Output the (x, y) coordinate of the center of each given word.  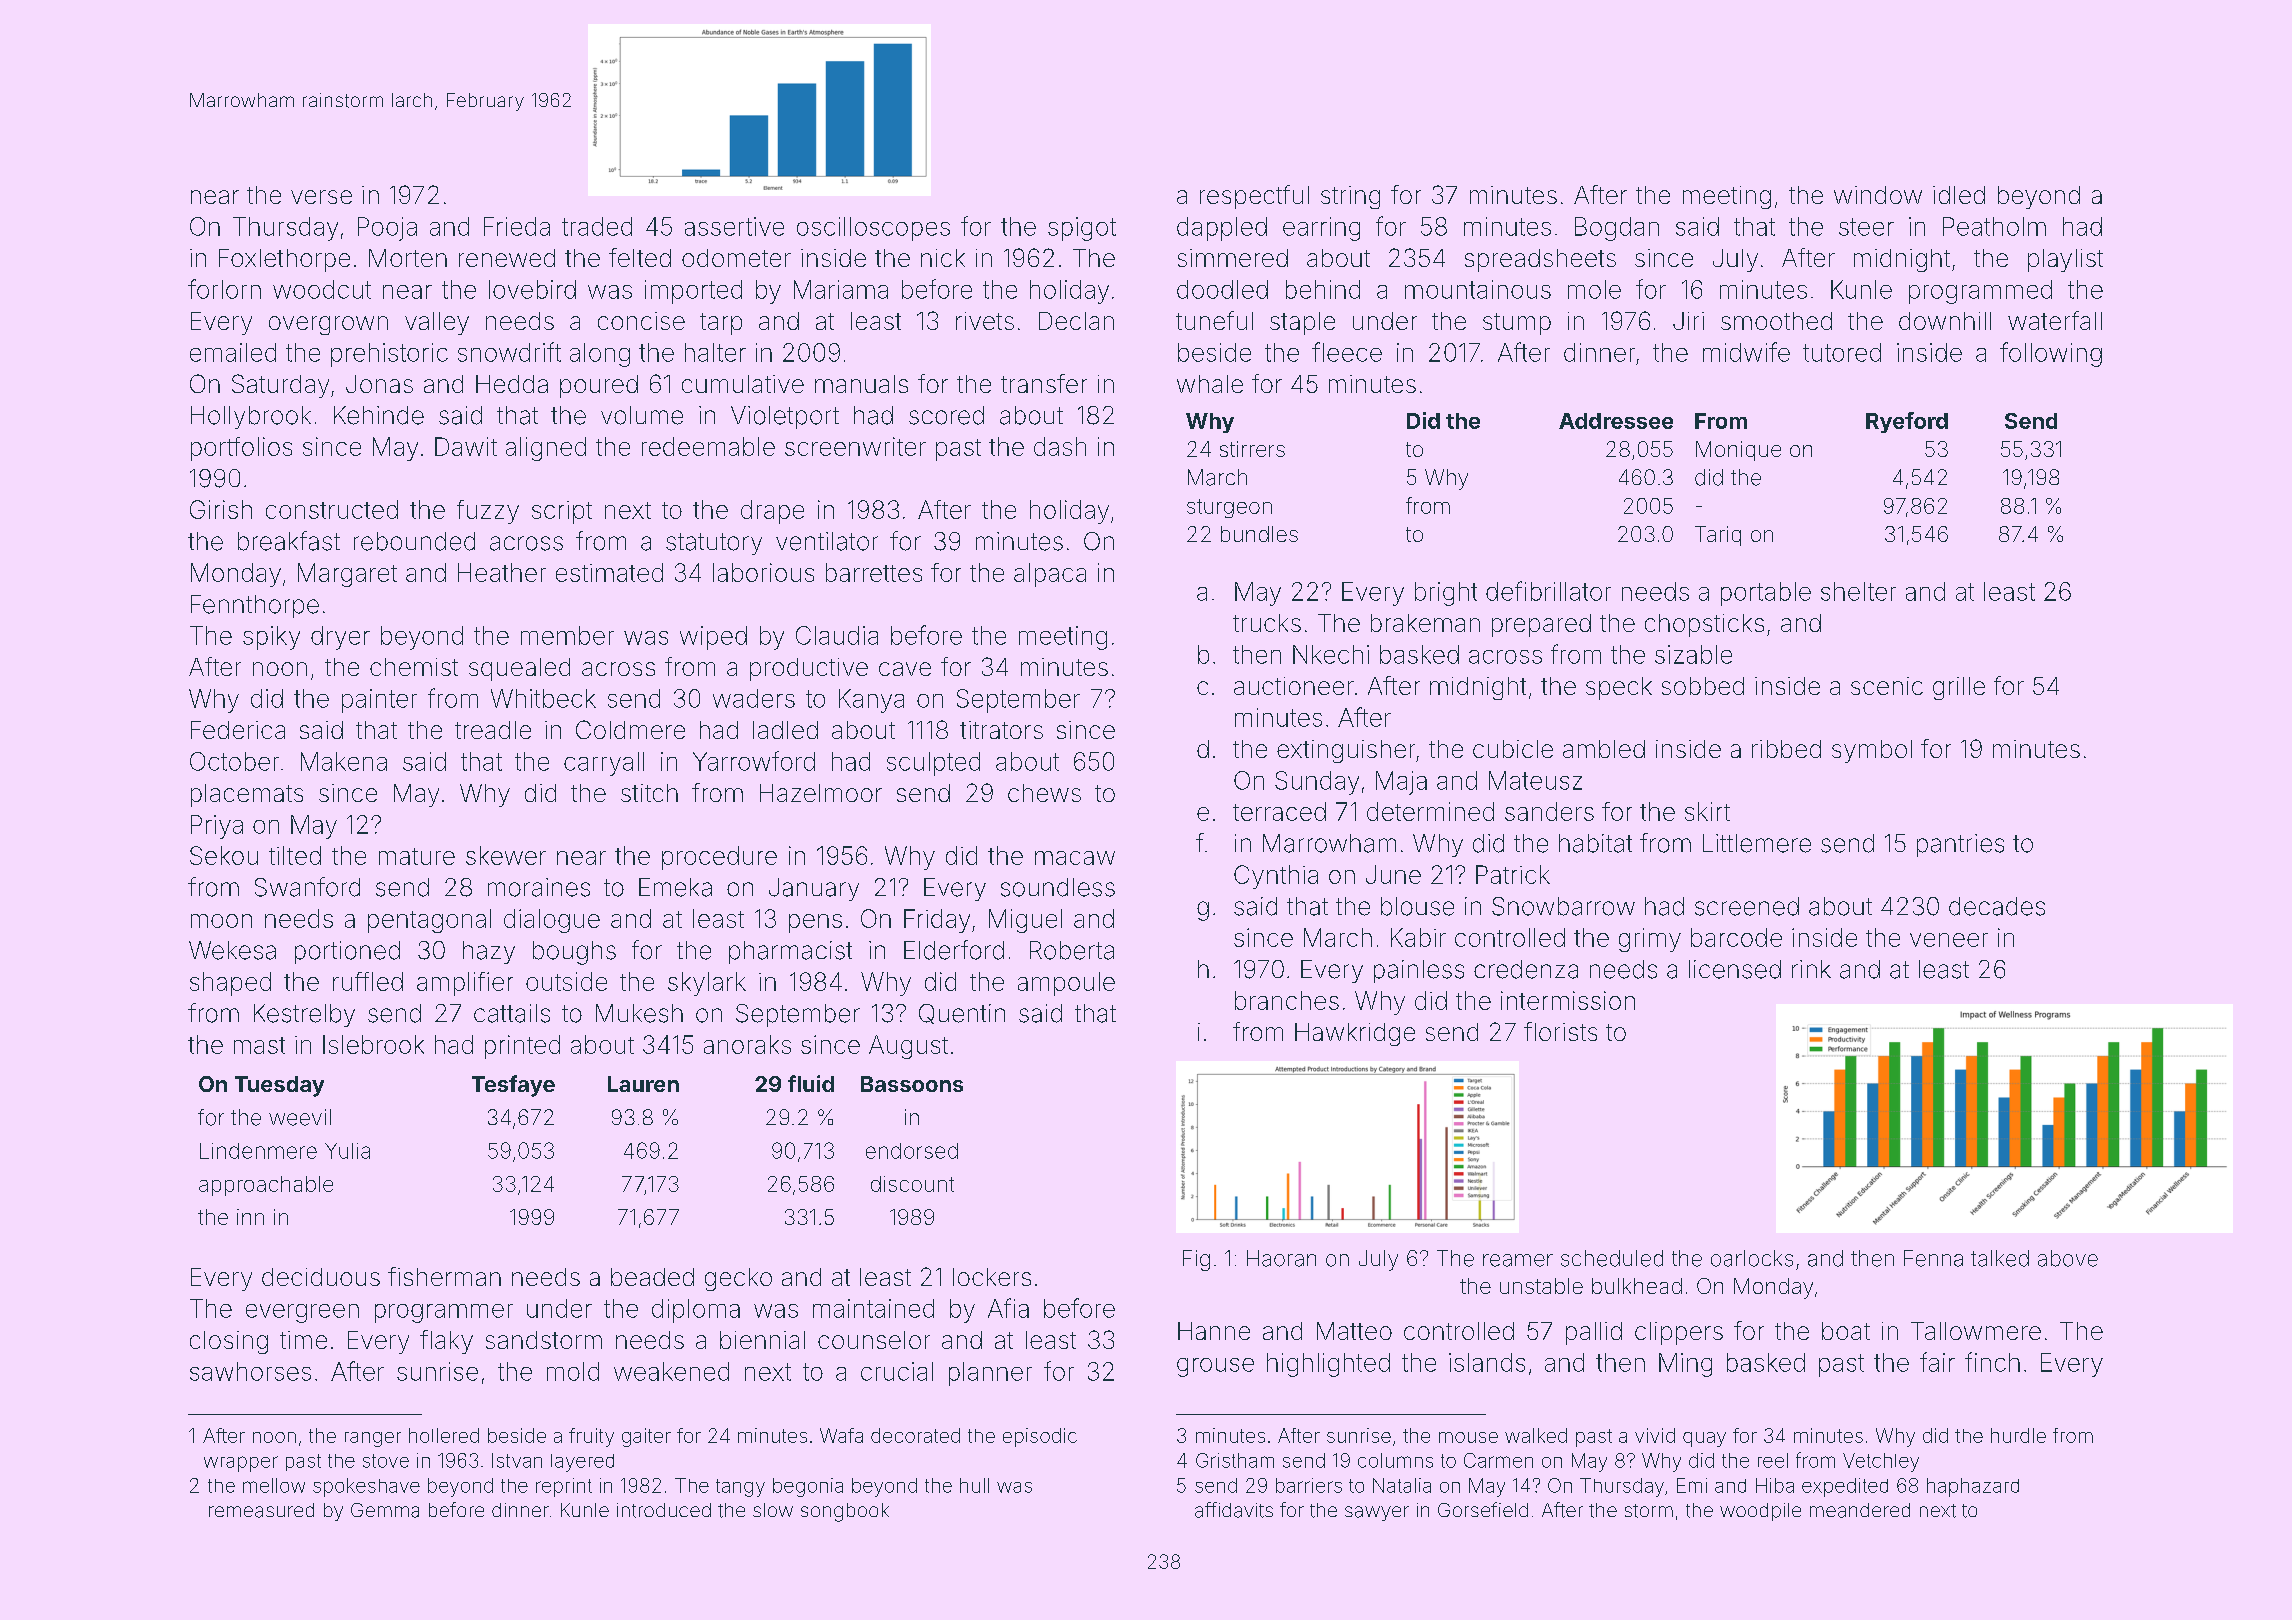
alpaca (1050, 575)
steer (1866, 227)
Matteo (1354, 1331)
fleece (1347, 352)
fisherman (444, 1276)
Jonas (379, 384)
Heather (502, 572)
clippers (1679, 1333)
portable (1766, 594)
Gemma (385, 1510)
